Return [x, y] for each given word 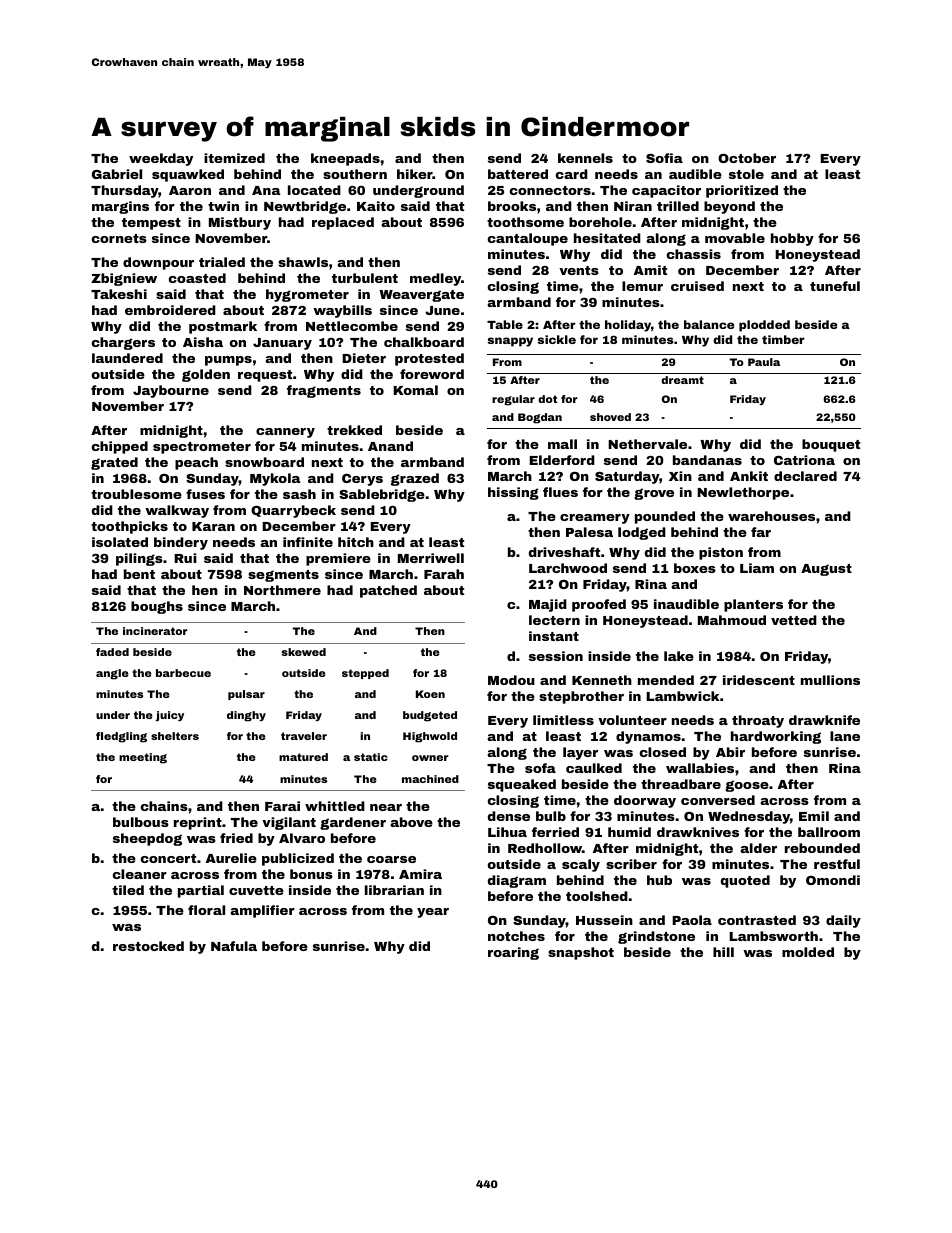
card [572, 174]
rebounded [822, 848]
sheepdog [147, 839]
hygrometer [307, 295]
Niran [633, 206]
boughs [157, 607]
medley [435, 279]
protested [429, 359]
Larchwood [568, 568]
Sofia [664, 158]
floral [206, 910]
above [411, 822]
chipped [120, 447]
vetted [794, 620]
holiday [628, 326]
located [314, 190]
